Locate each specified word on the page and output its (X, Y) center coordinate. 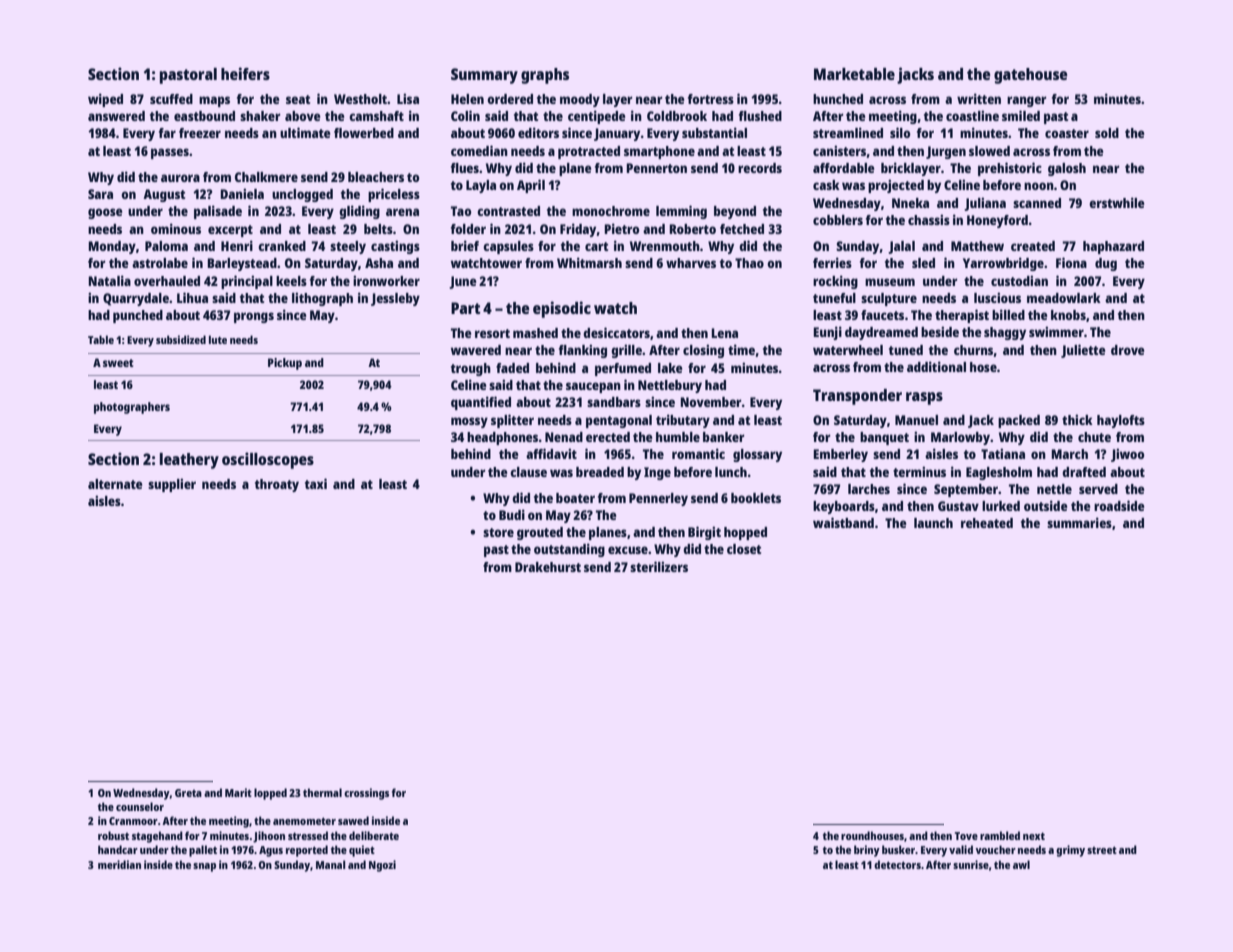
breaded (600, 472)
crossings (366, 794)
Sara (100, 194)
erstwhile (1116, 202)
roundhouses (872, 835)
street (1102, 850)
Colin (465, 115)
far (167, 133)
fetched (742, 229)
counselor (140, 806)
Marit (238, 792)
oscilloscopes (268, 460)
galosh (1067, 169)
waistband (843, 522)
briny (867, 851)
